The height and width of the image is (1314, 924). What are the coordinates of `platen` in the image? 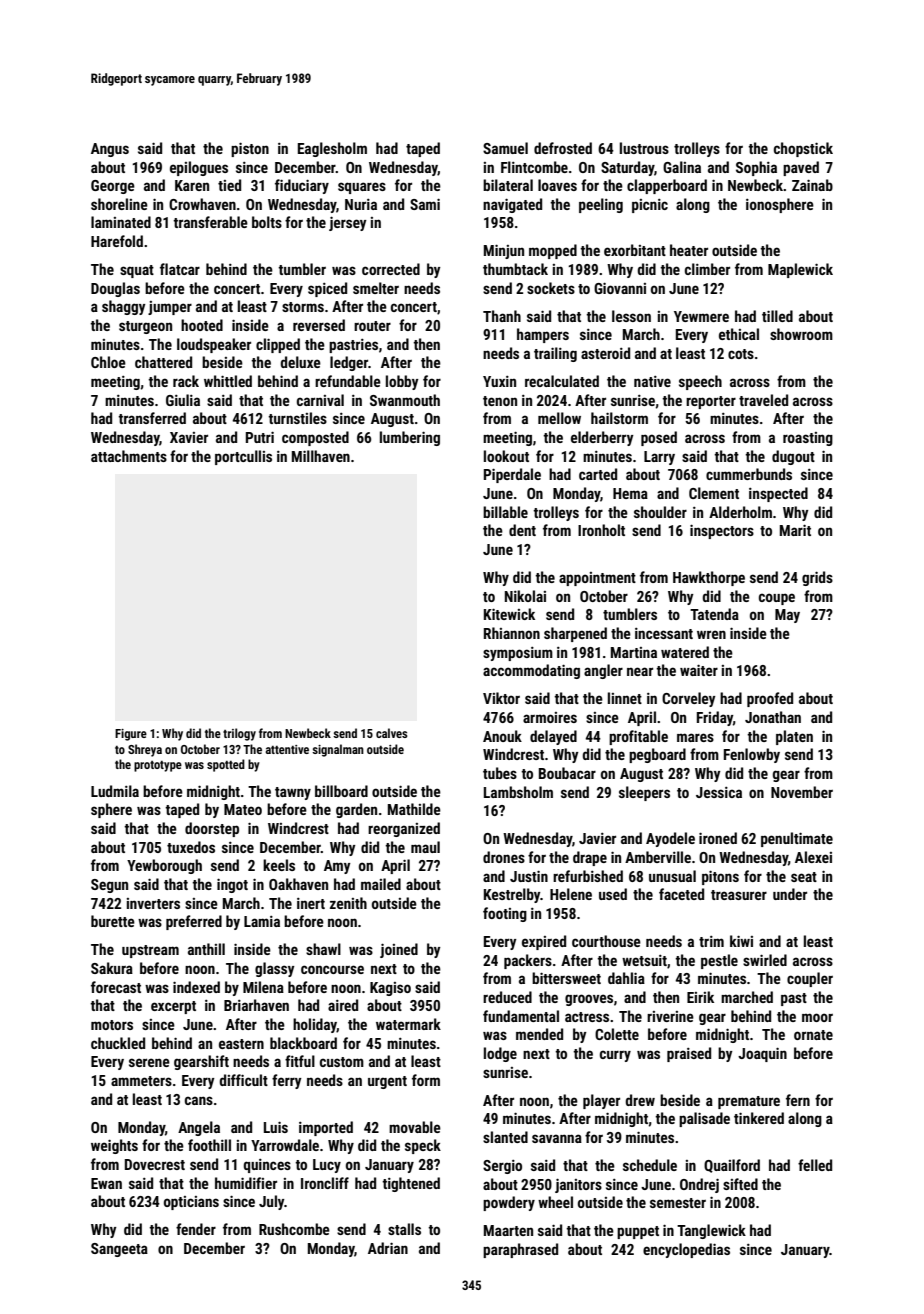 It's located at (794, 737).
